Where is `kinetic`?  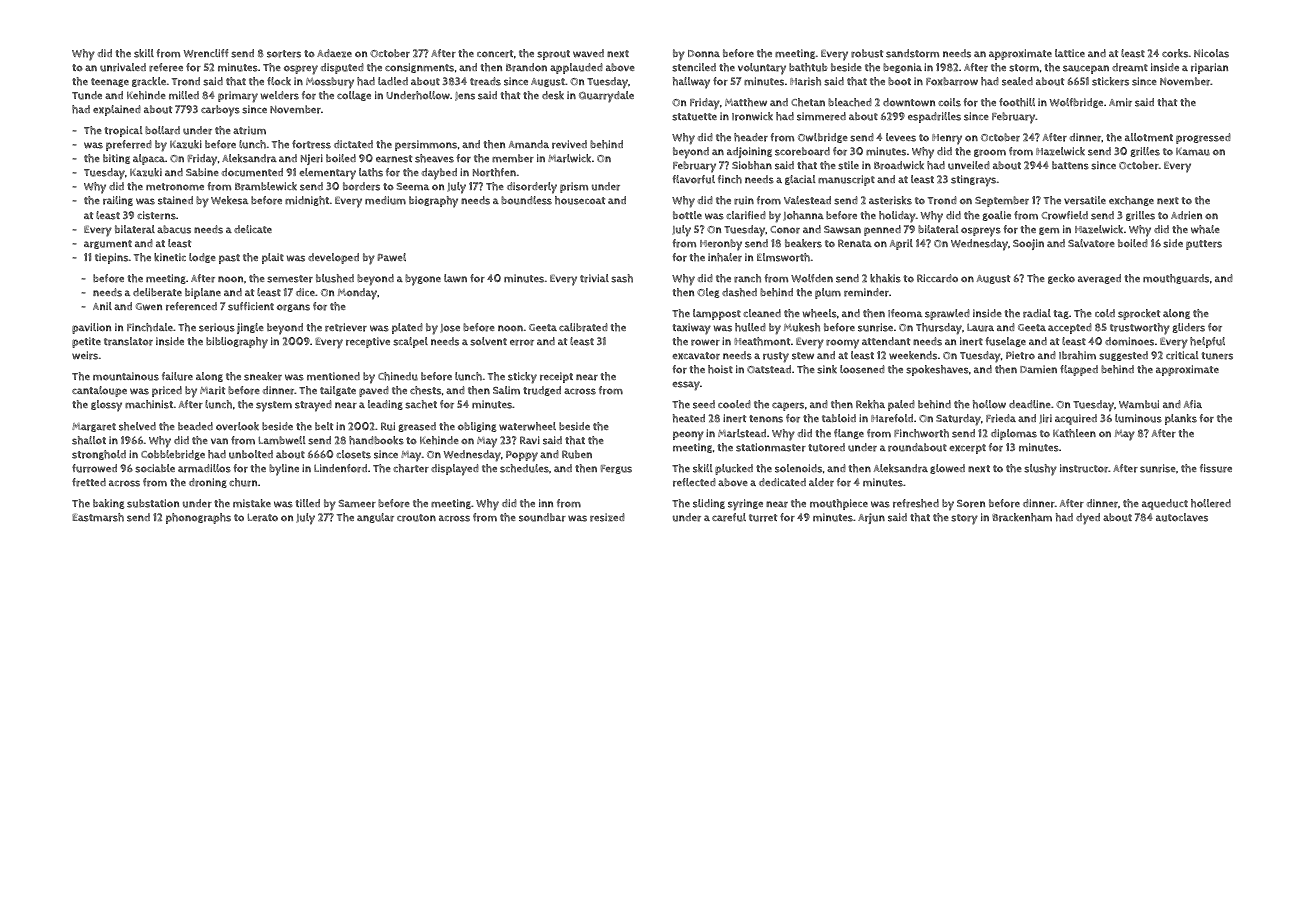 kinetic is located at coordinates (170, 257).
